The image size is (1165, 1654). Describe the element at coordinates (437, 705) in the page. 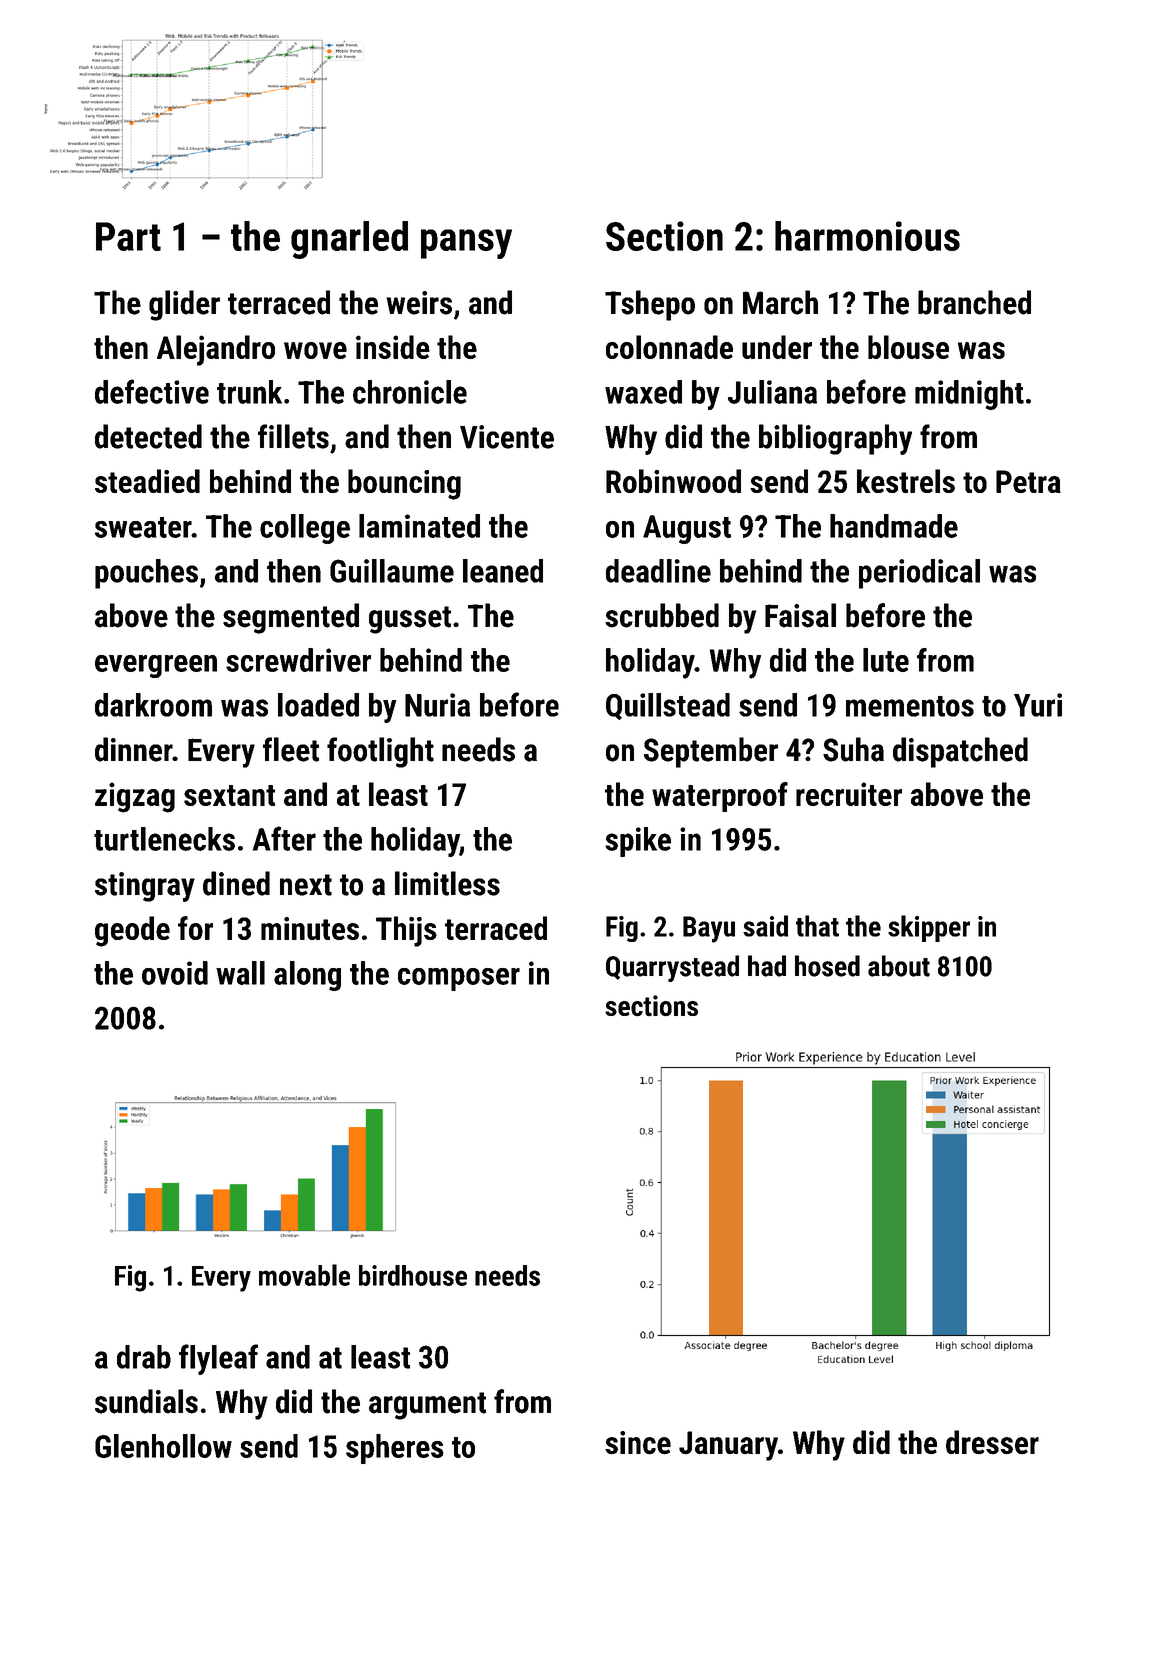

I see `Nuria` at that location.
